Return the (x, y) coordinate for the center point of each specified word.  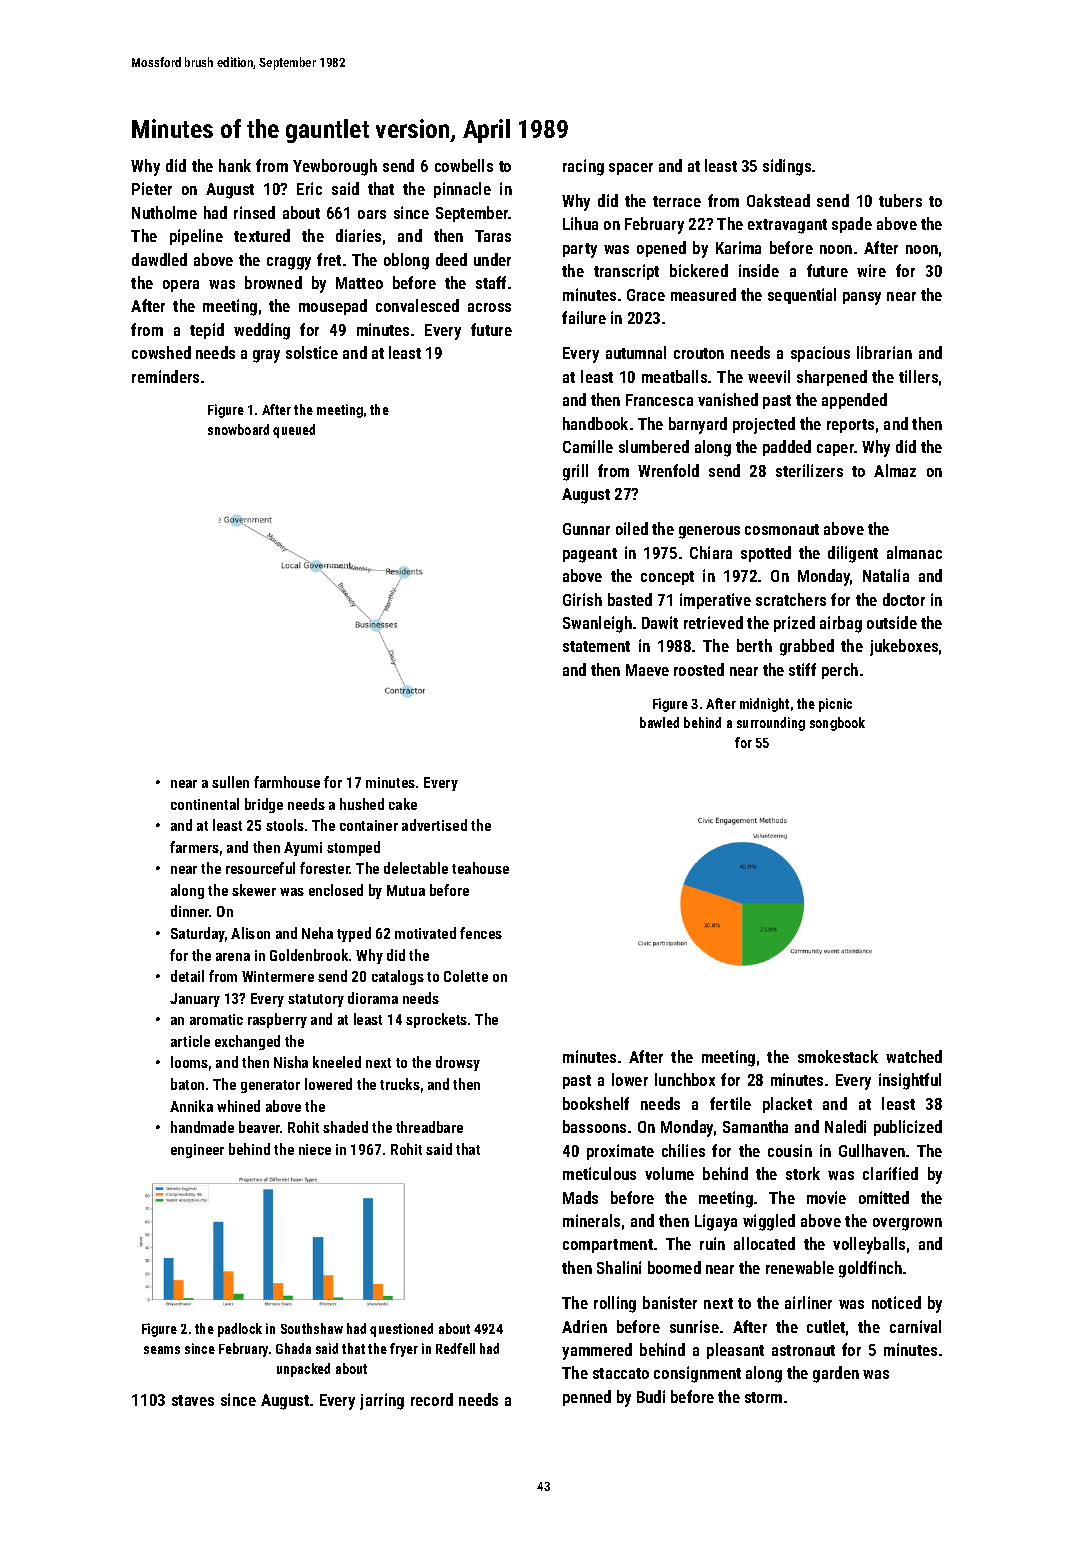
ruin (712, 1243)
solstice (312, 352)
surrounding (771, 724)
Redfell (455, 1348)
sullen (230, 782)
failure (584, 317)
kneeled (337, 1062)
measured (703, 294)
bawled (659, 722)
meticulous (599, 1173)
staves (193, 1400)
